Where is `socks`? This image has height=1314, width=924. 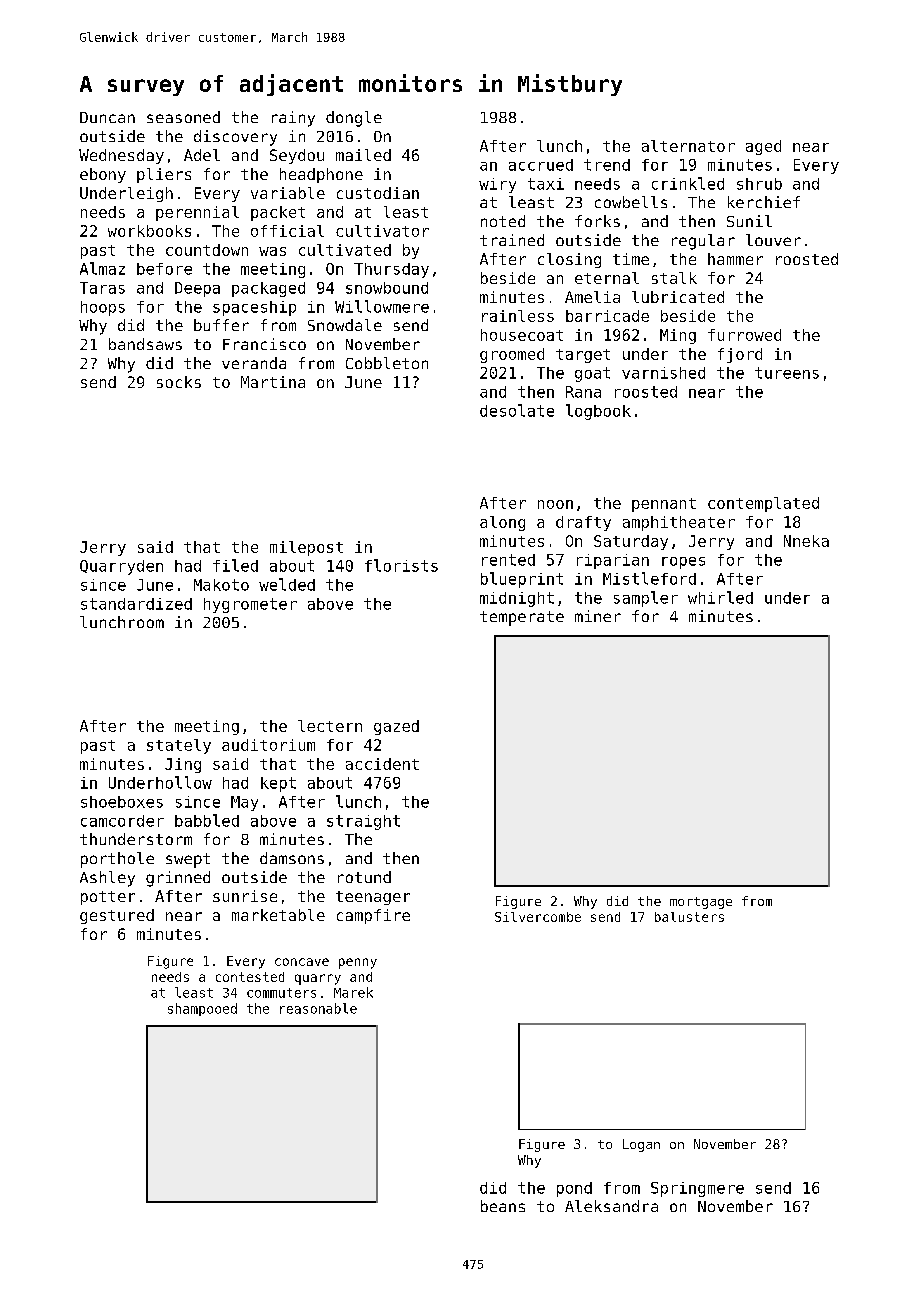
socks is located at coordinates (179, 382).
